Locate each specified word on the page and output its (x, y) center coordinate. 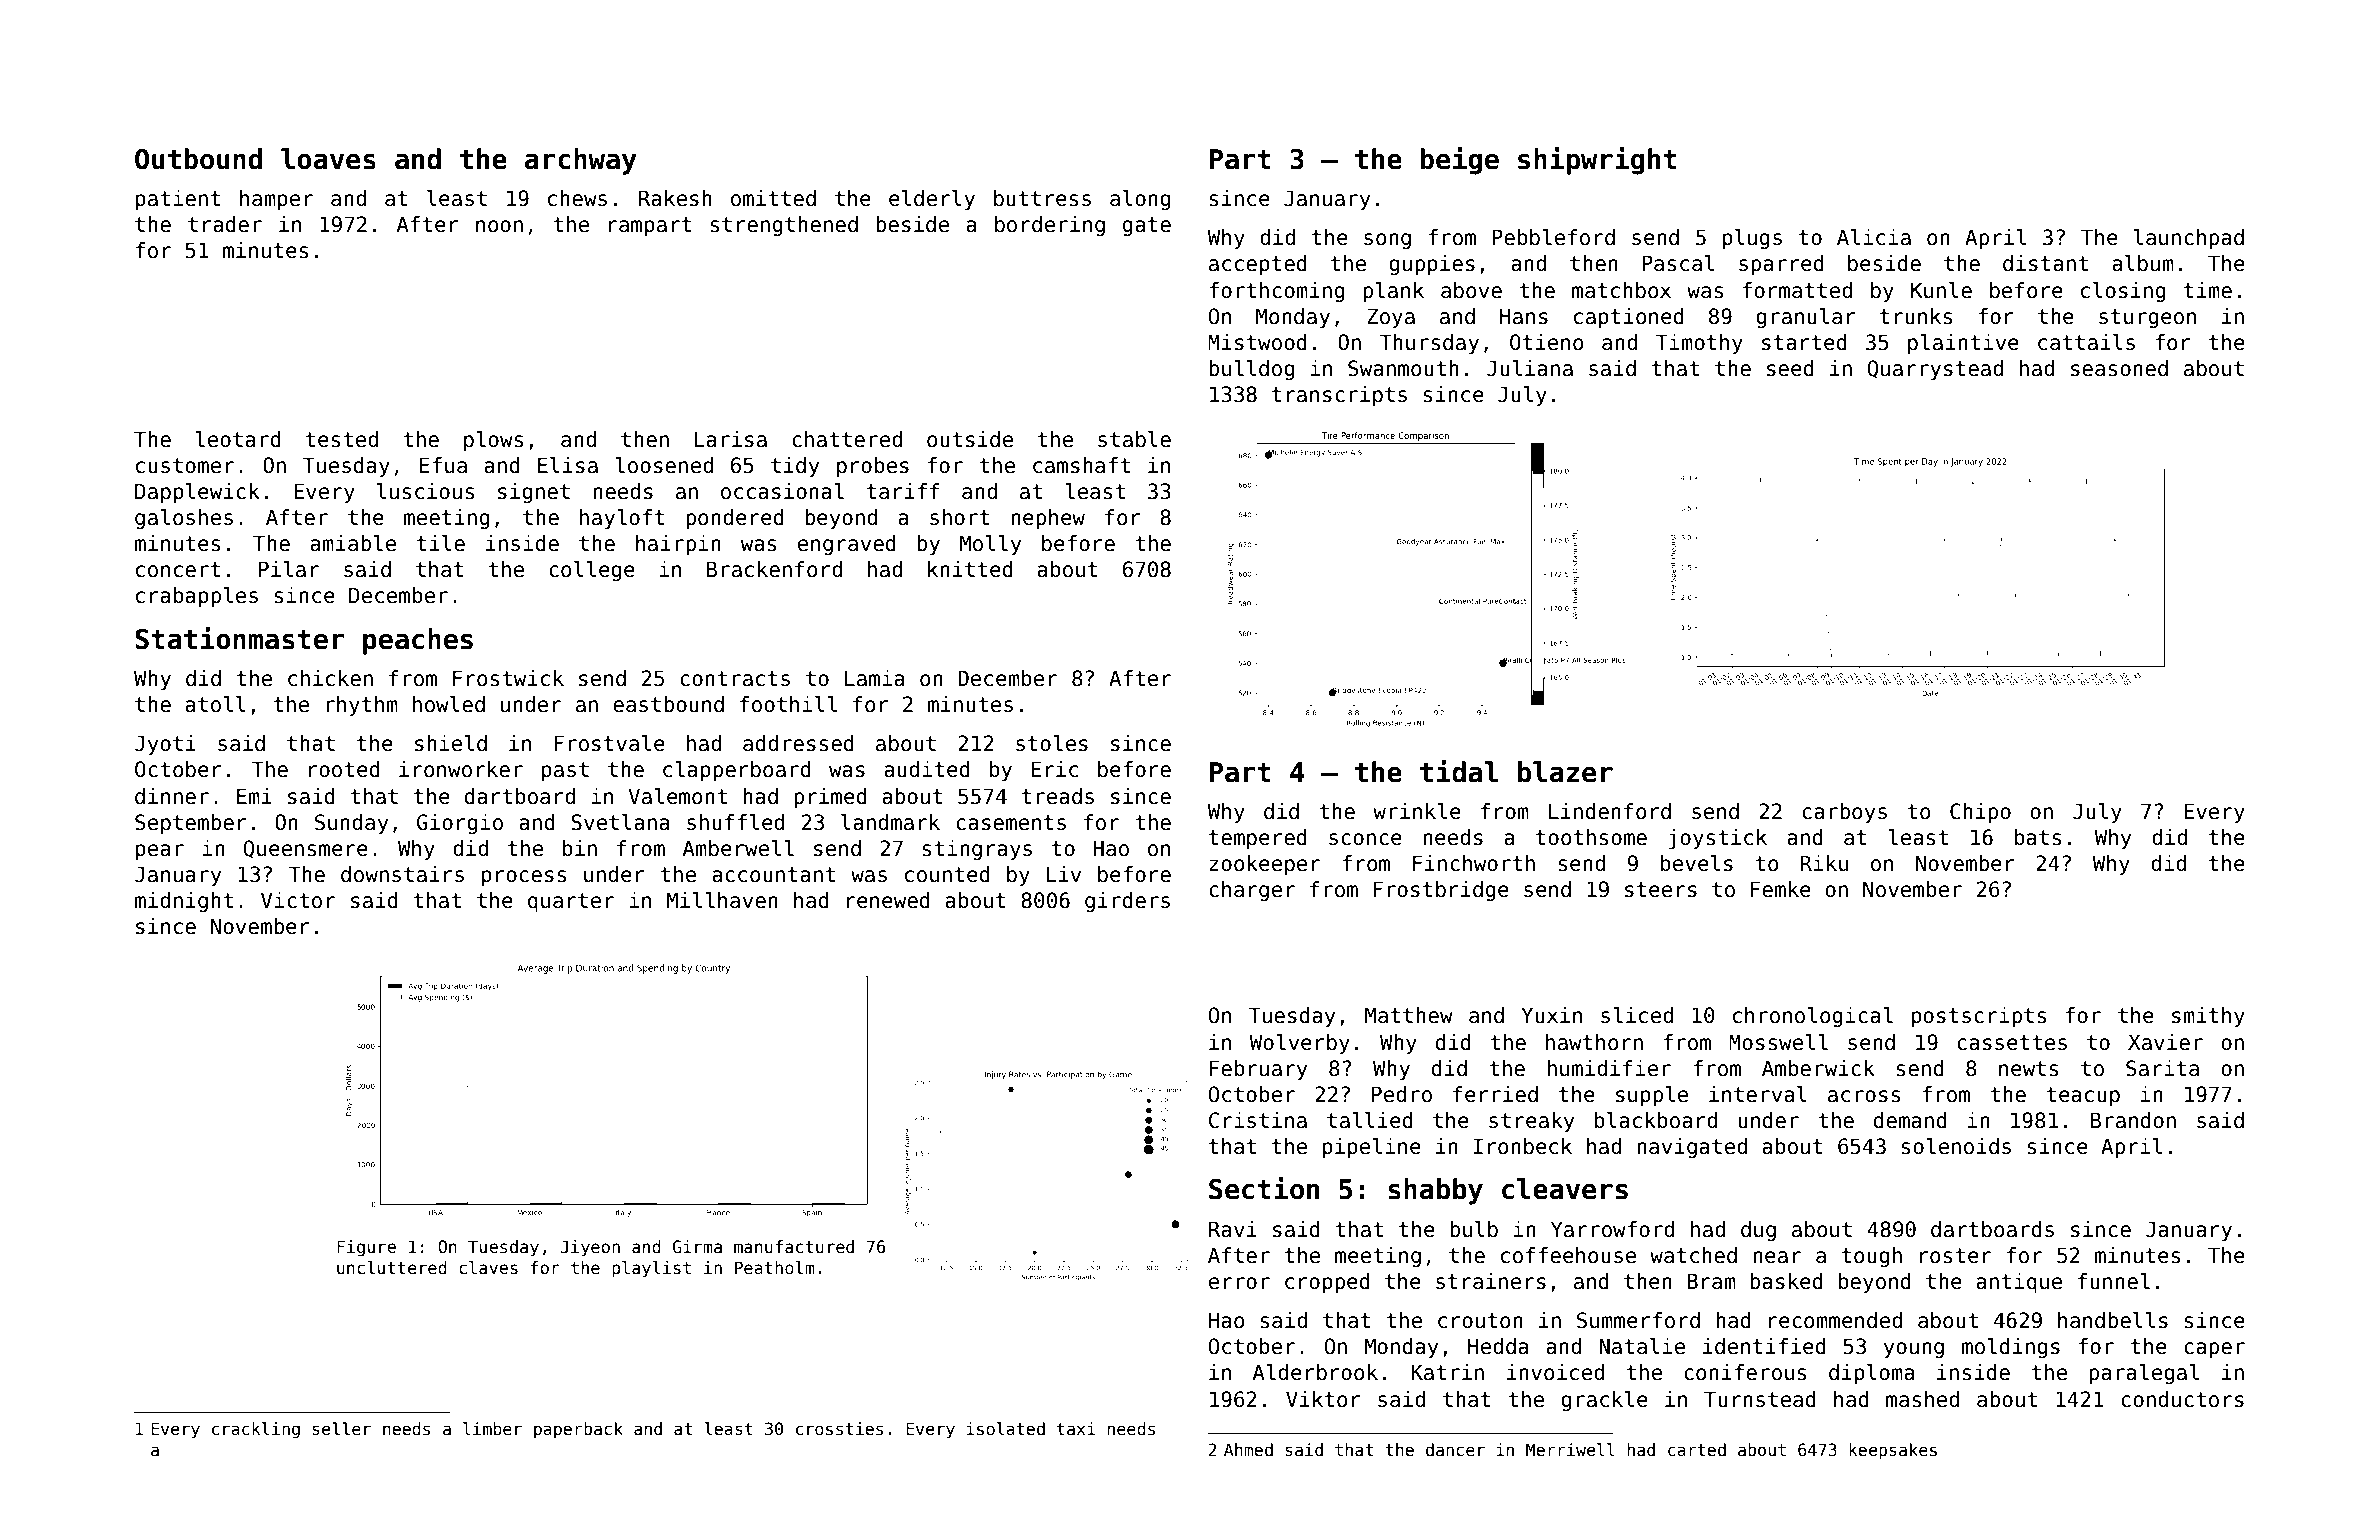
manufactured (794, 1247)
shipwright (1597, 161)
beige (1459, 161)
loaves (328, 159)
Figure (366, 1248)
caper (2214, 1350)
